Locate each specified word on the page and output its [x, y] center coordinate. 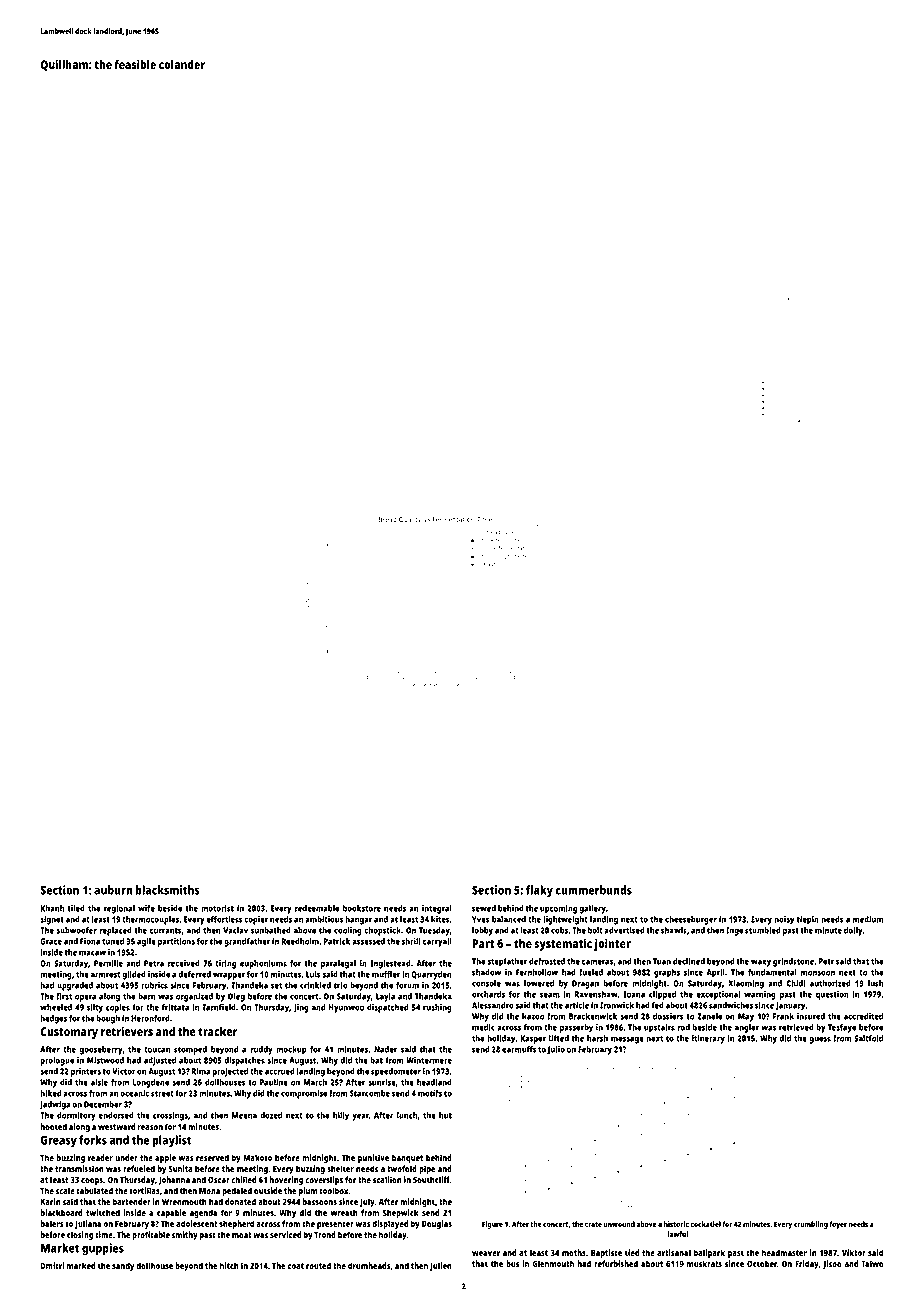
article [577, 1005]
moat [242, 1235]
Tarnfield [219, 1007]
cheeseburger [691, 920]
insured [811, 1016]
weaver [486, 1253]
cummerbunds [594, 890]
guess [820, 1040]
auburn [113, 890]
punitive [373, 1158]
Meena [244, 1115]
